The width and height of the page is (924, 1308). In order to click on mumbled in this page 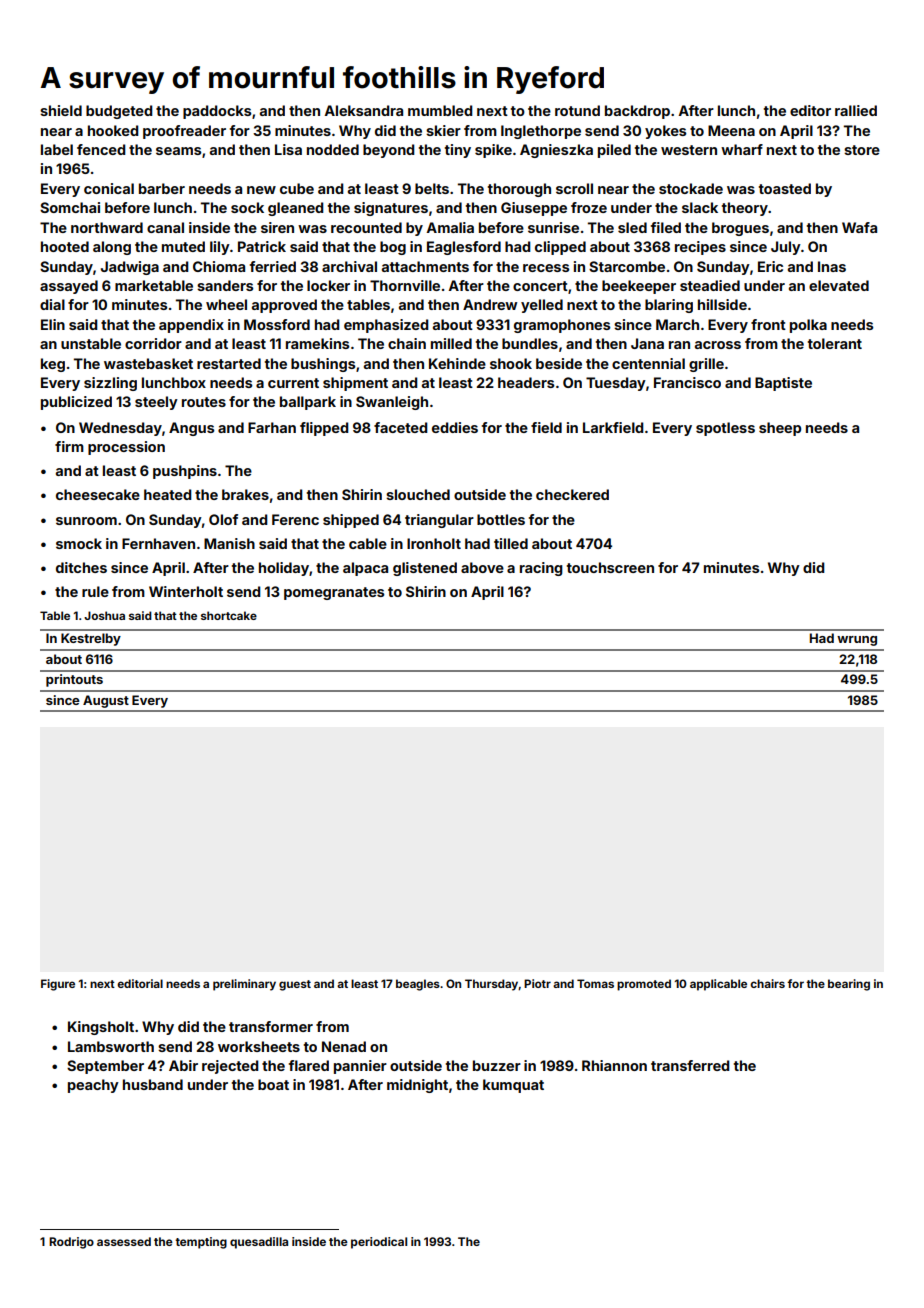, I will do `click(440, 110)`.
